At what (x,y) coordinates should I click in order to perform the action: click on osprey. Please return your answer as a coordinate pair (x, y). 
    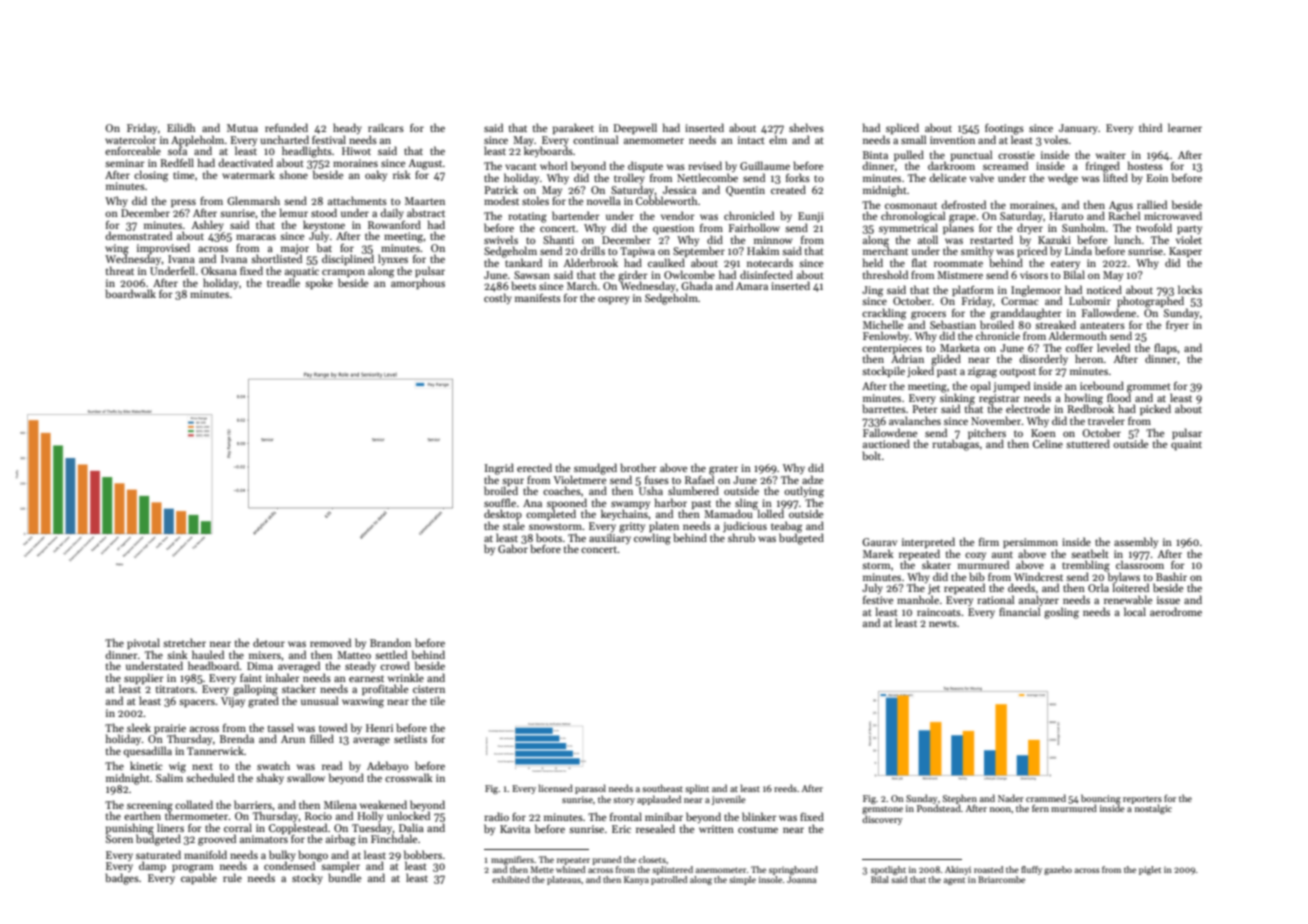
    Looking at the image, I should click on (614, 300).
